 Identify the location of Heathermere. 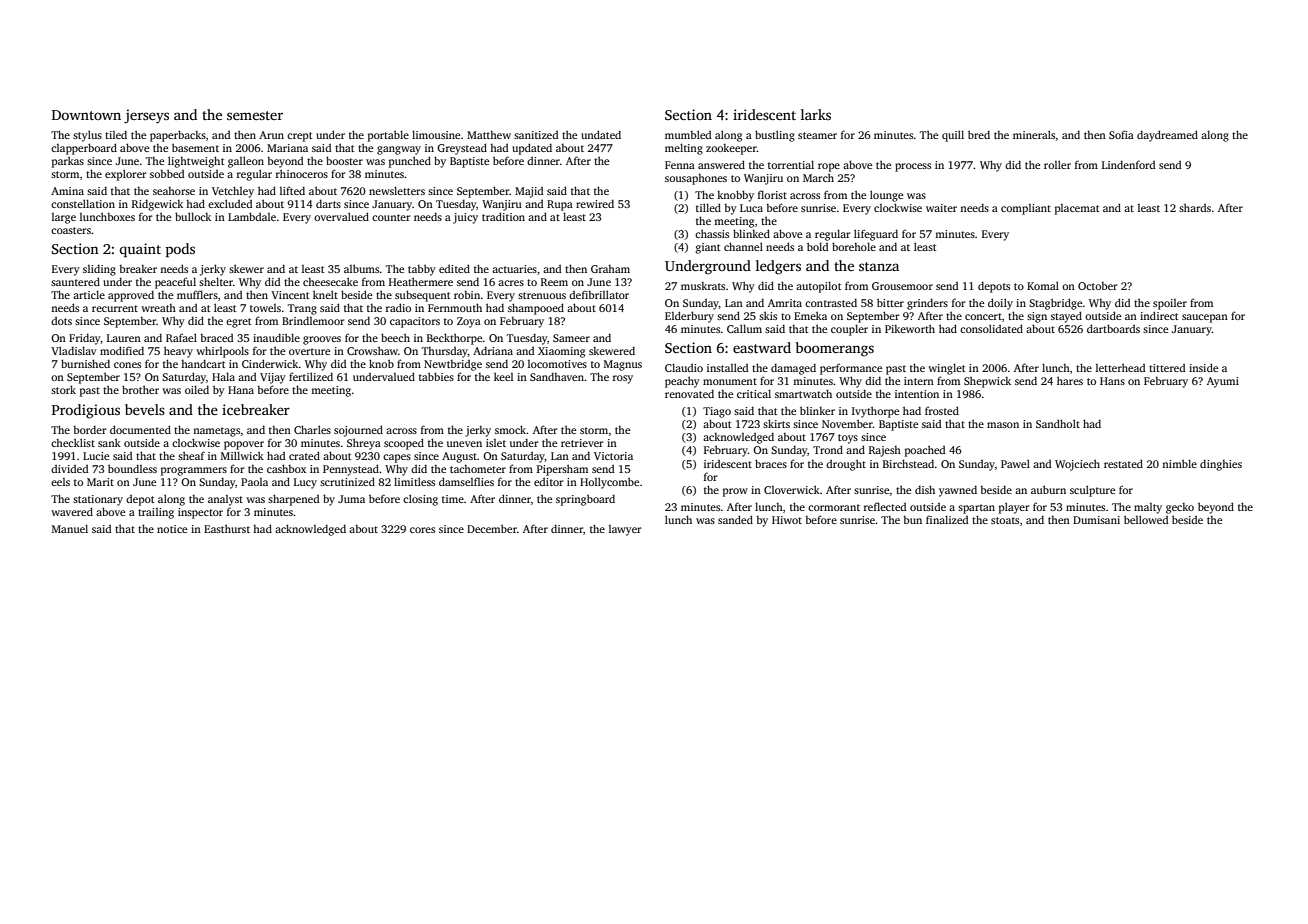
(421, 281).
